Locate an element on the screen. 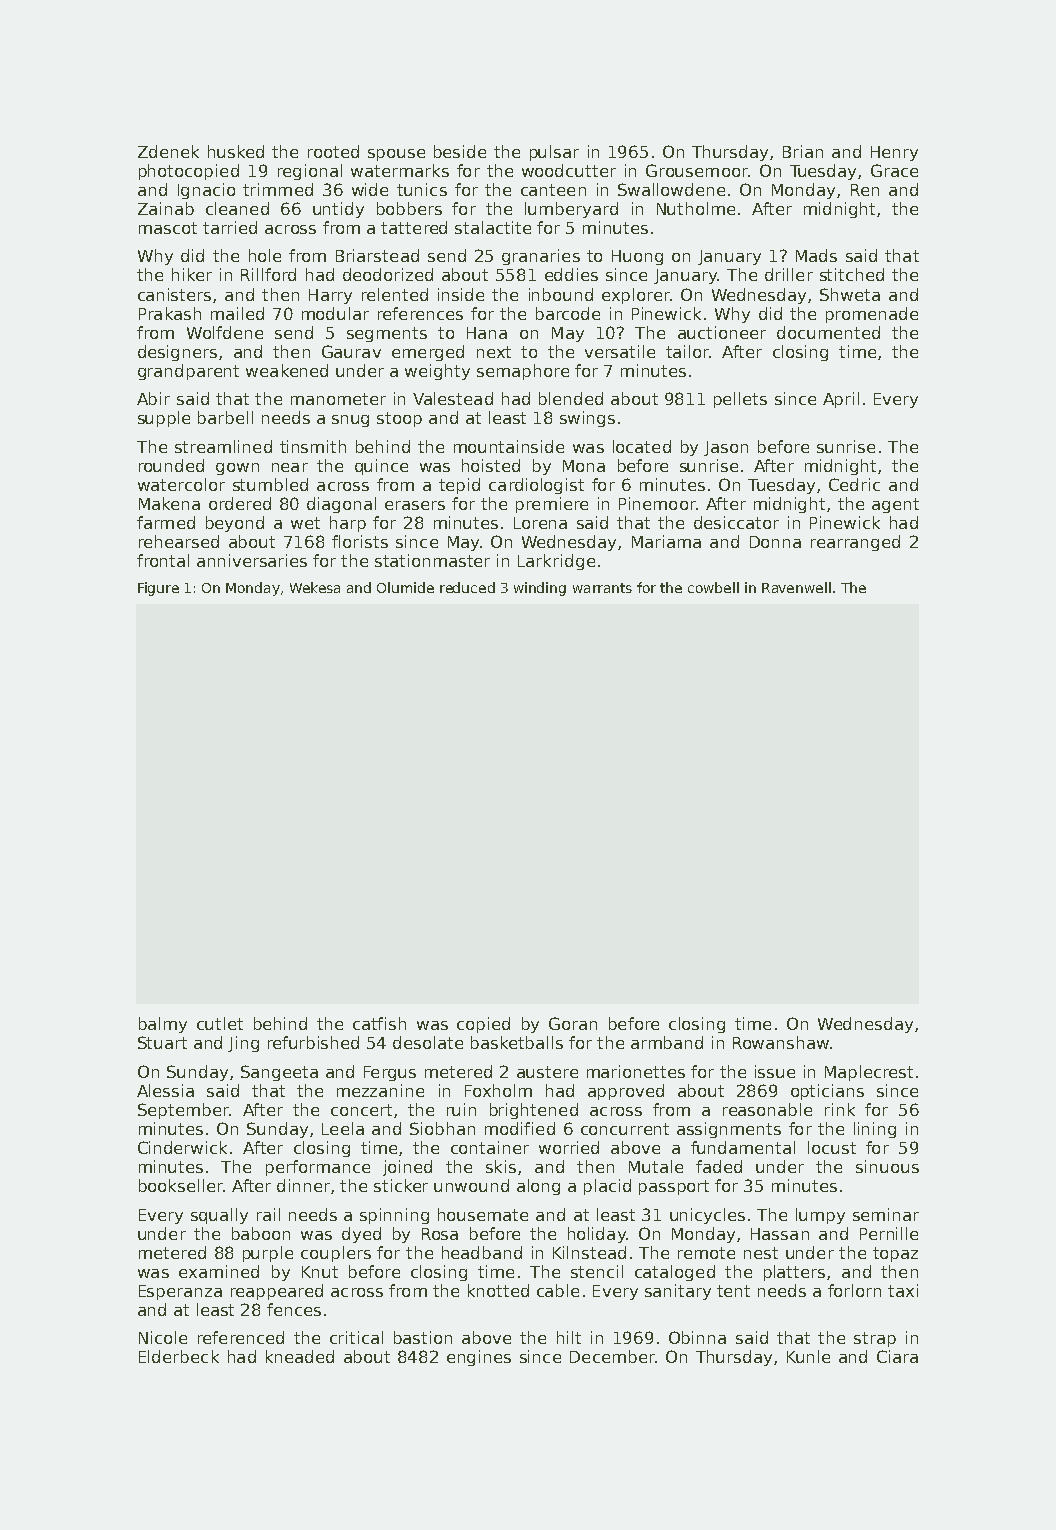  Mona is located at coordinates (584, 466).
